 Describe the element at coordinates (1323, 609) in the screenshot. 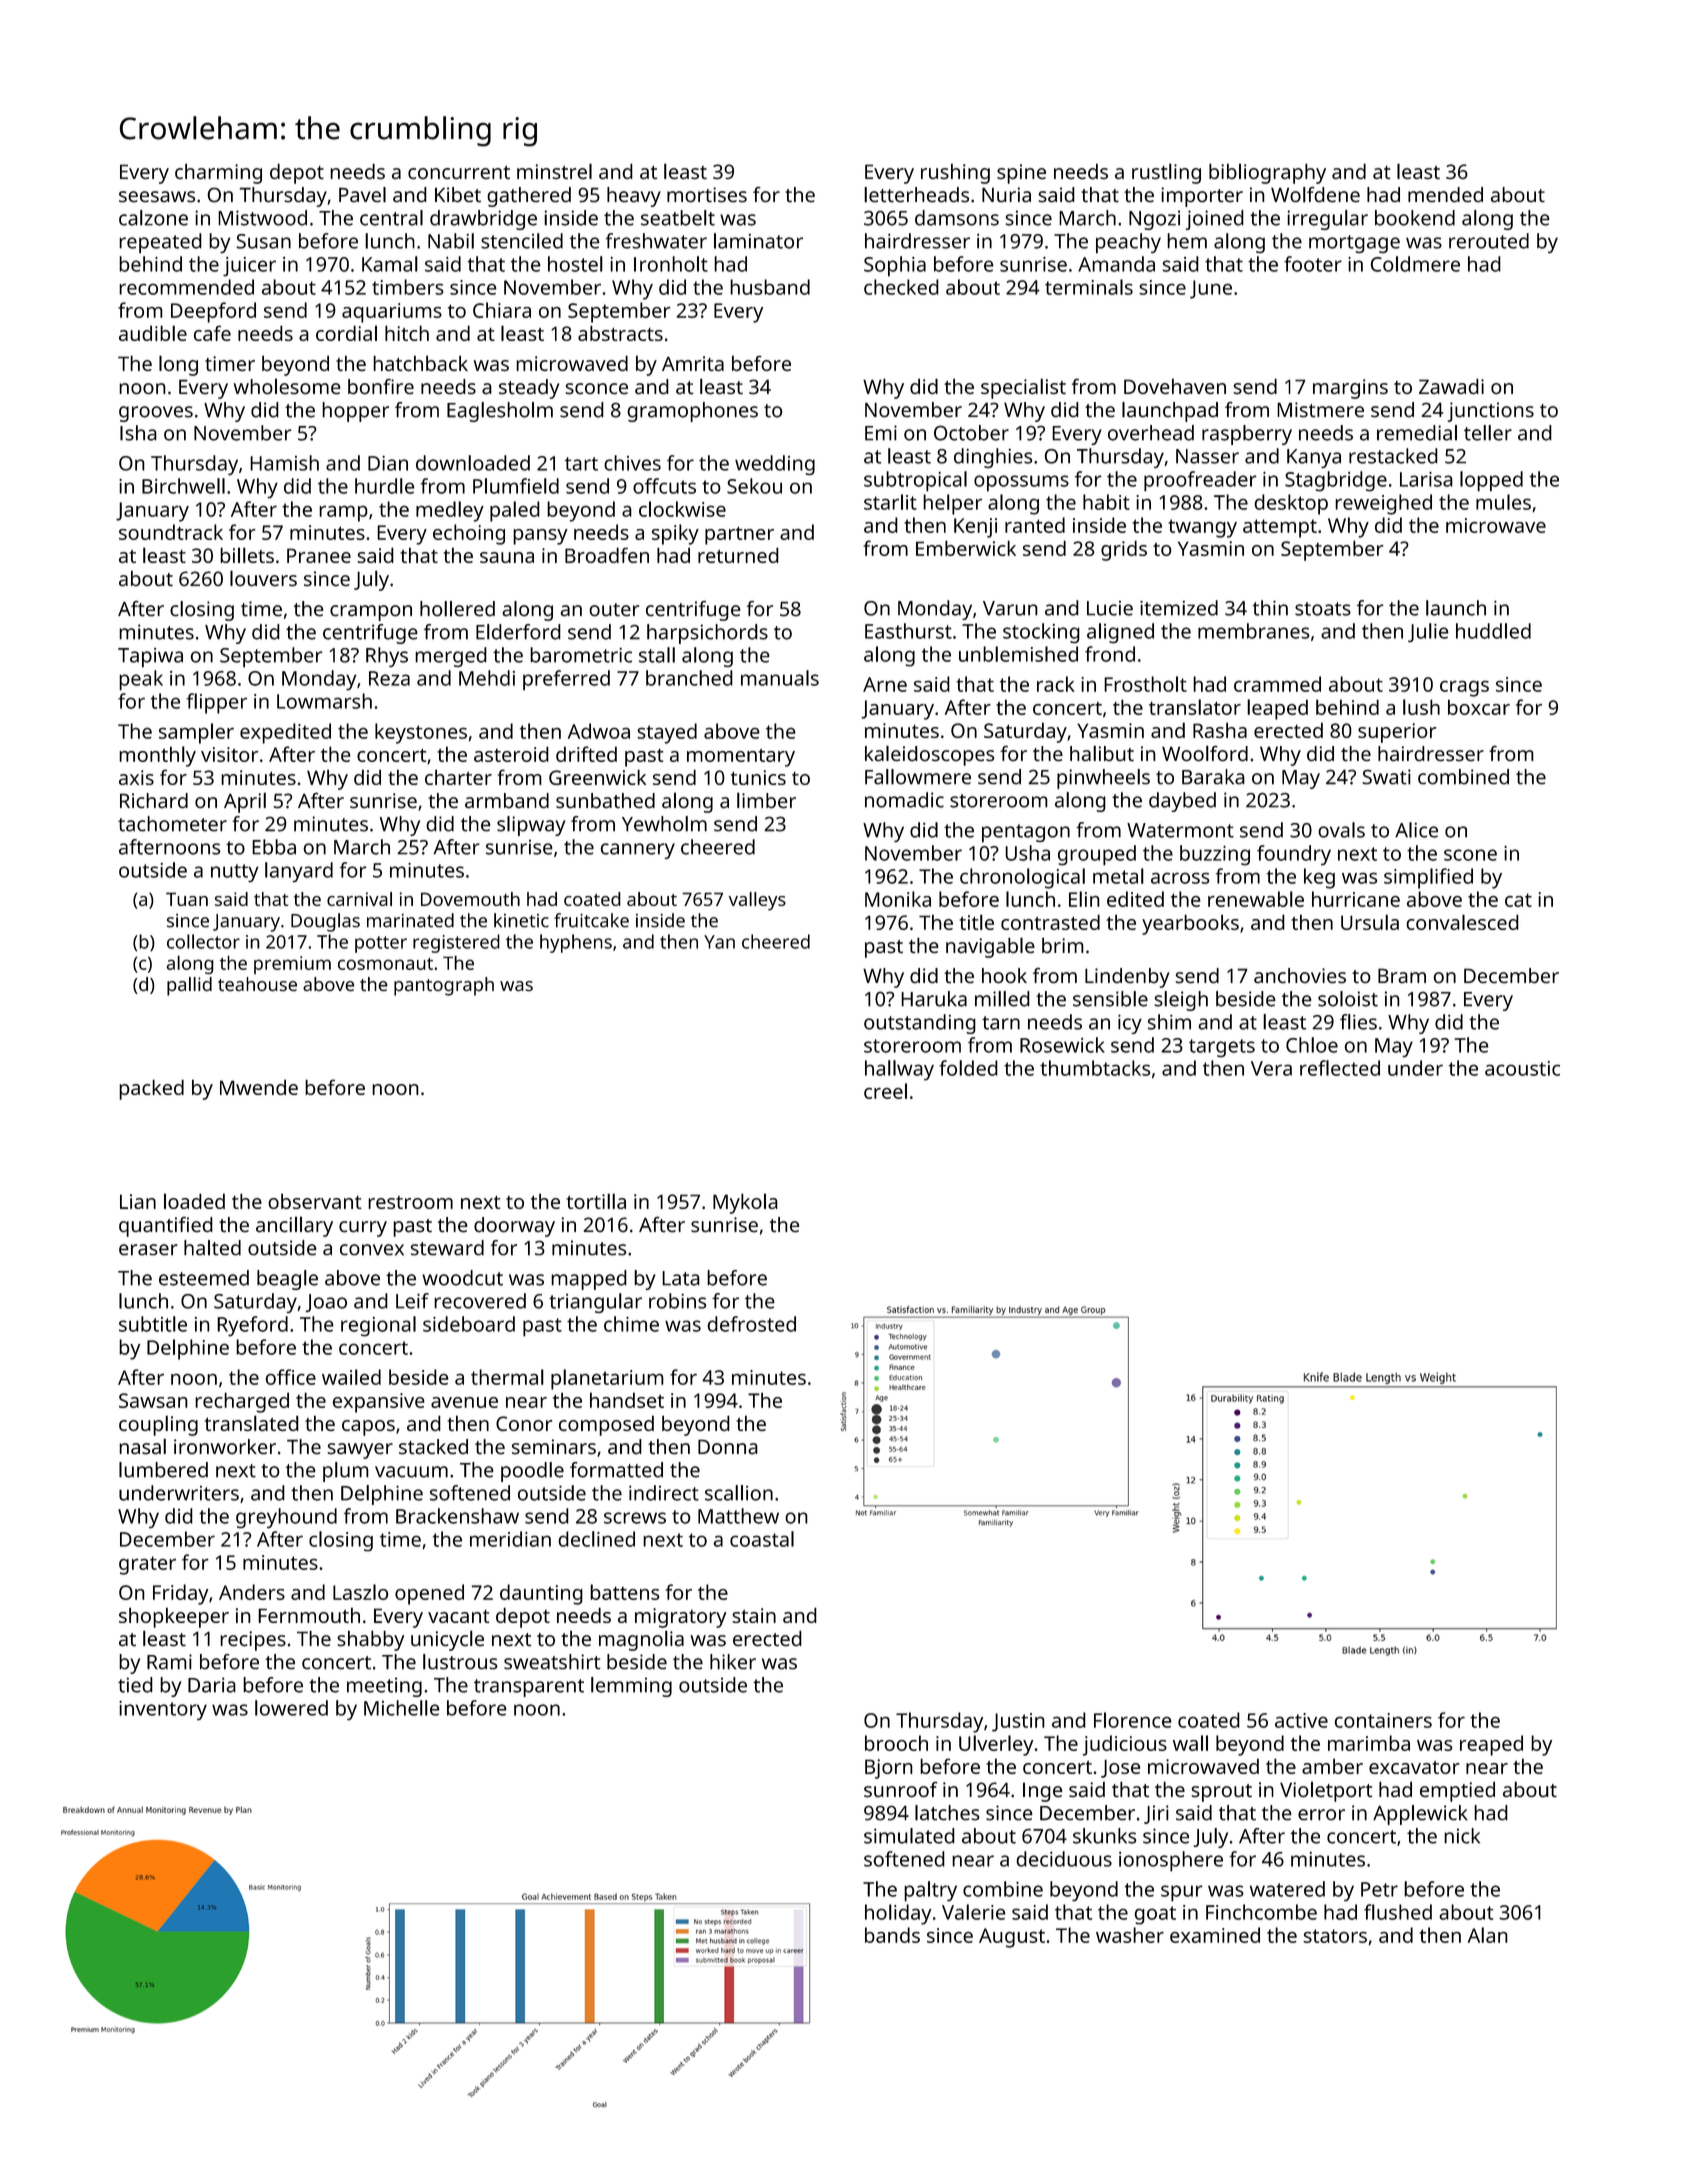

I see `stoats` at that location.
